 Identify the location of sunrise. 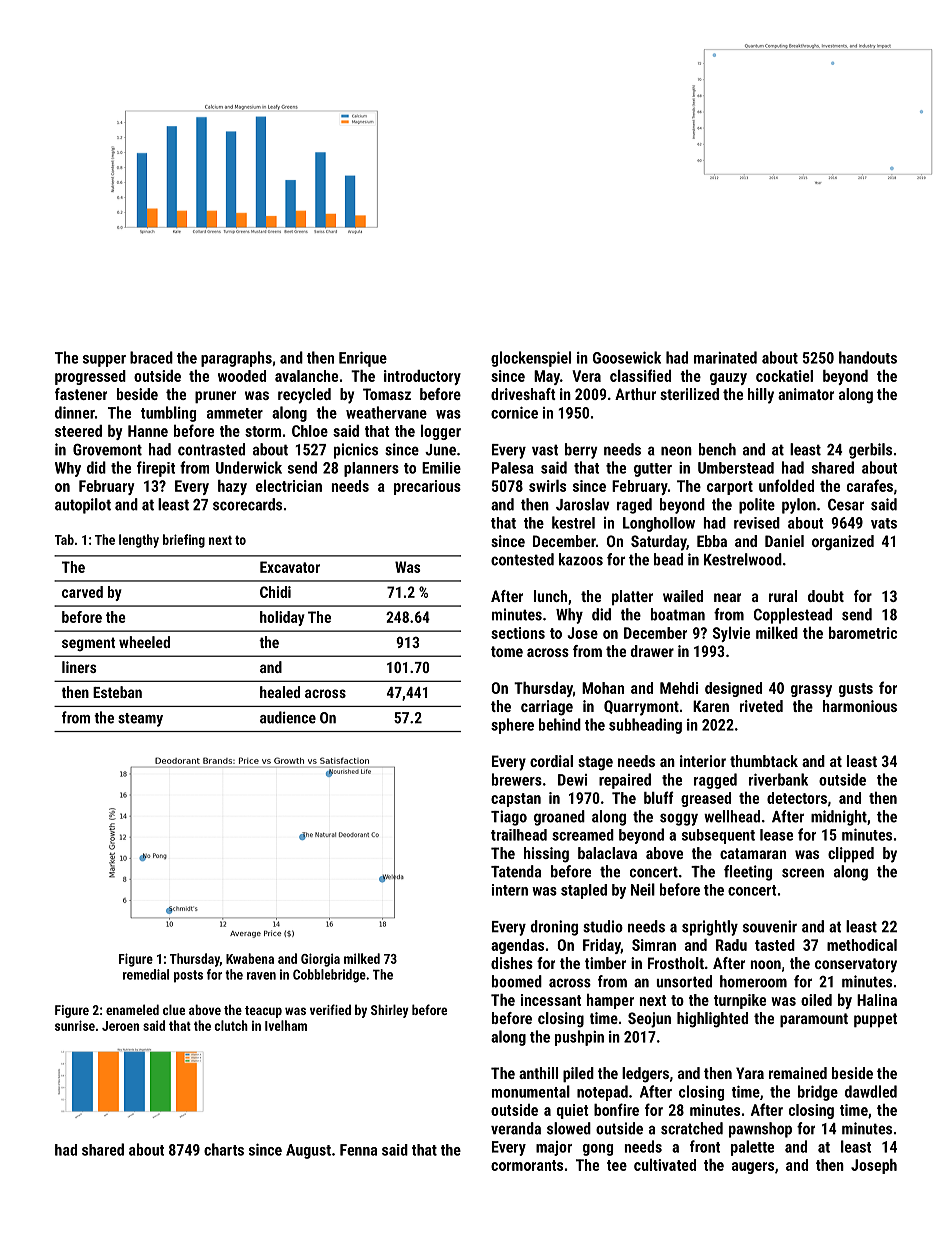
(75, 1025).
